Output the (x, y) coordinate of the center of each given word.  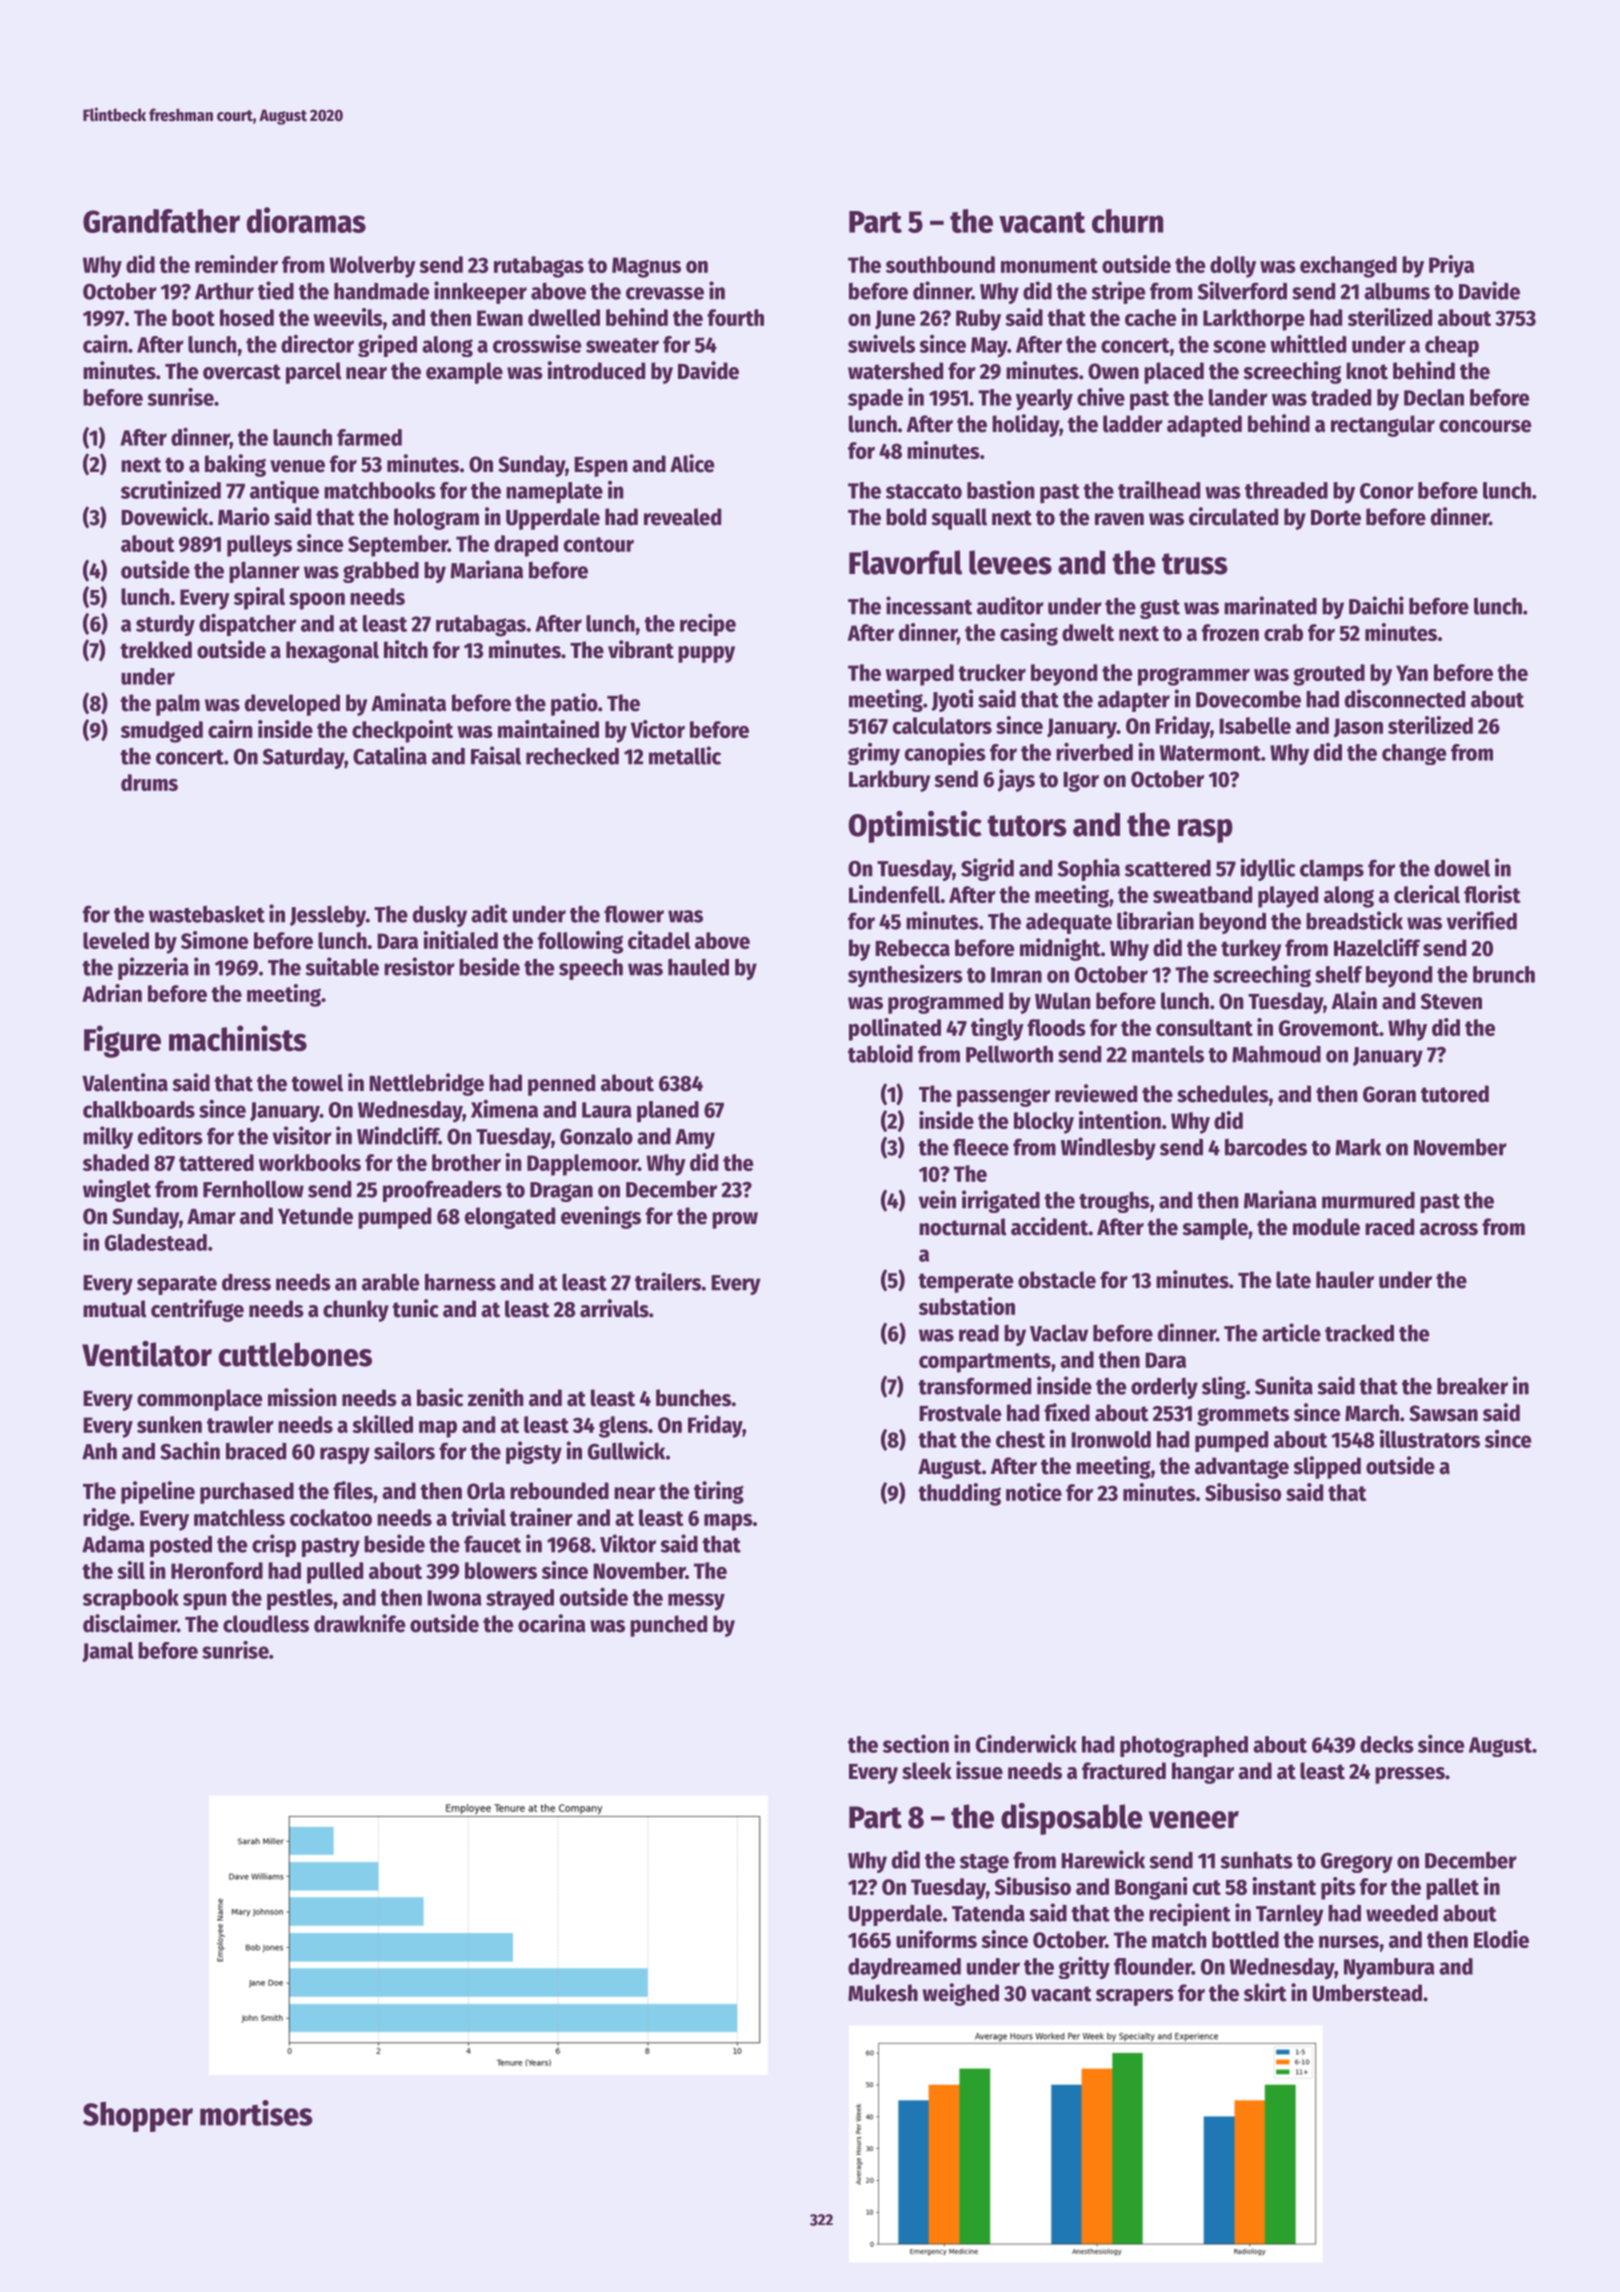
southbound (940, 264)
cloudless (266, 1624)
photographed (1184, 1746)
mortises (256, 2113)
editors (170, 1135)
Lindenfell (894, 894)
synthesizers (905, 976)
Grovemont (1329, 1028)
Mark (1358, 1147)
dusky (440, 916)
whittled (1308, 344)
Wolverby (372, 267)
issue (979, 1770)
